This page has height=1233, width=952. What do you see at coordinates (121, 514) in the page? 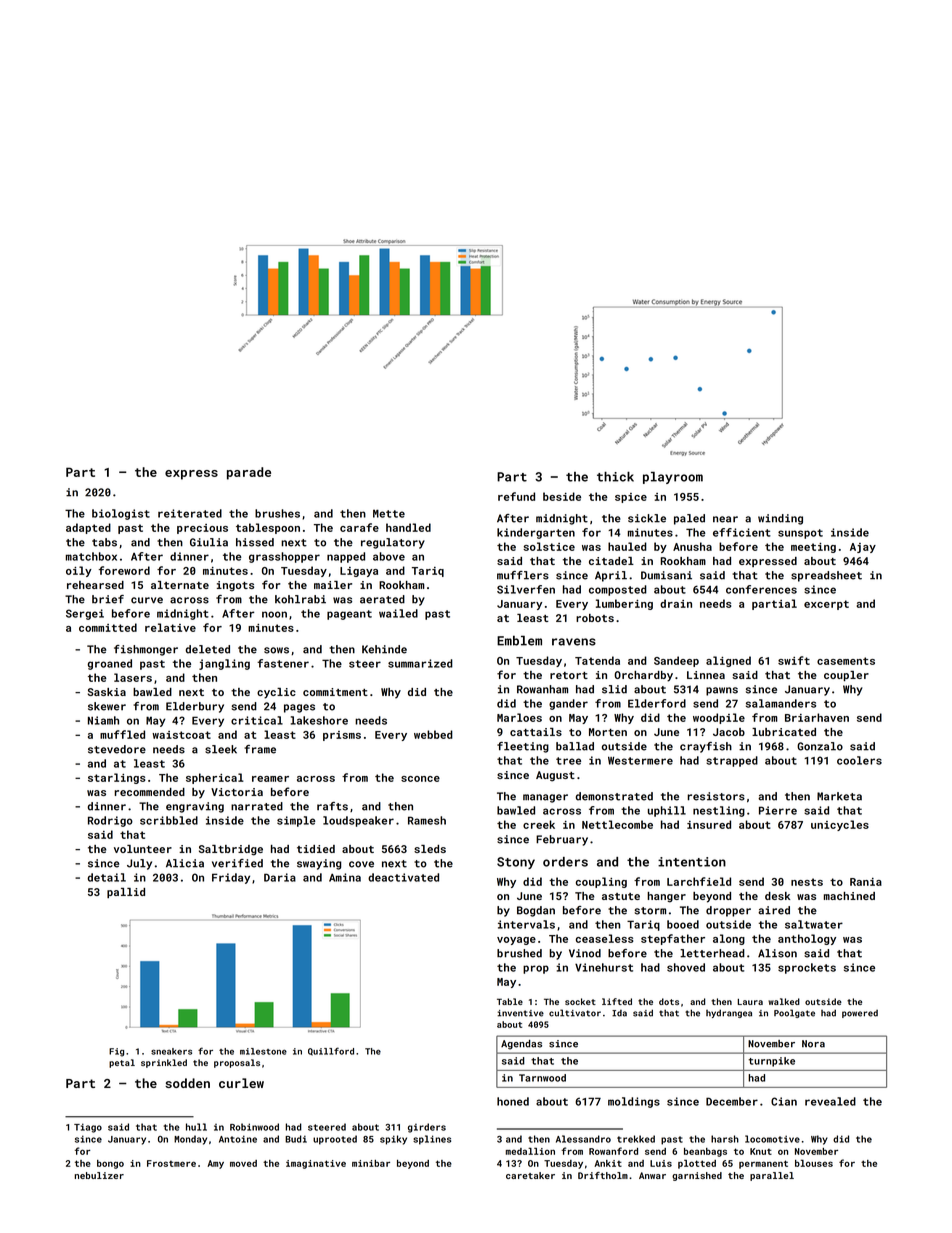
I see `biologist` at bounding box center [121, 514].
